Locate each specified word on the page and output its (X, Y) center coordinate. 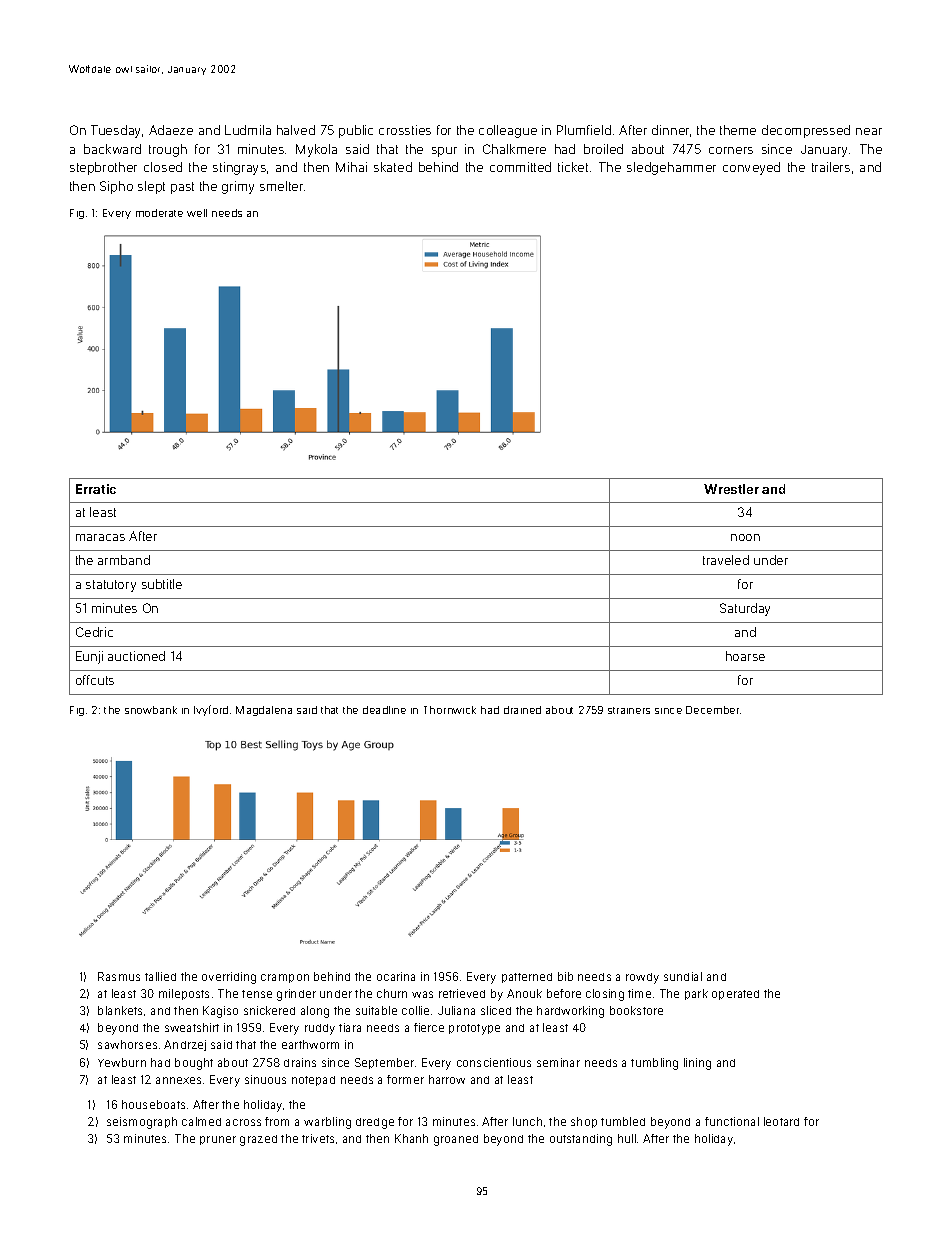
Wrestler (731, 489)
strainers (629, 710)
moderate (159, 213)
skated (393, 167)
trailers (831, 167)
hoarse (745, 656)
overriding (229, 978)
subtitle (162, 584)
